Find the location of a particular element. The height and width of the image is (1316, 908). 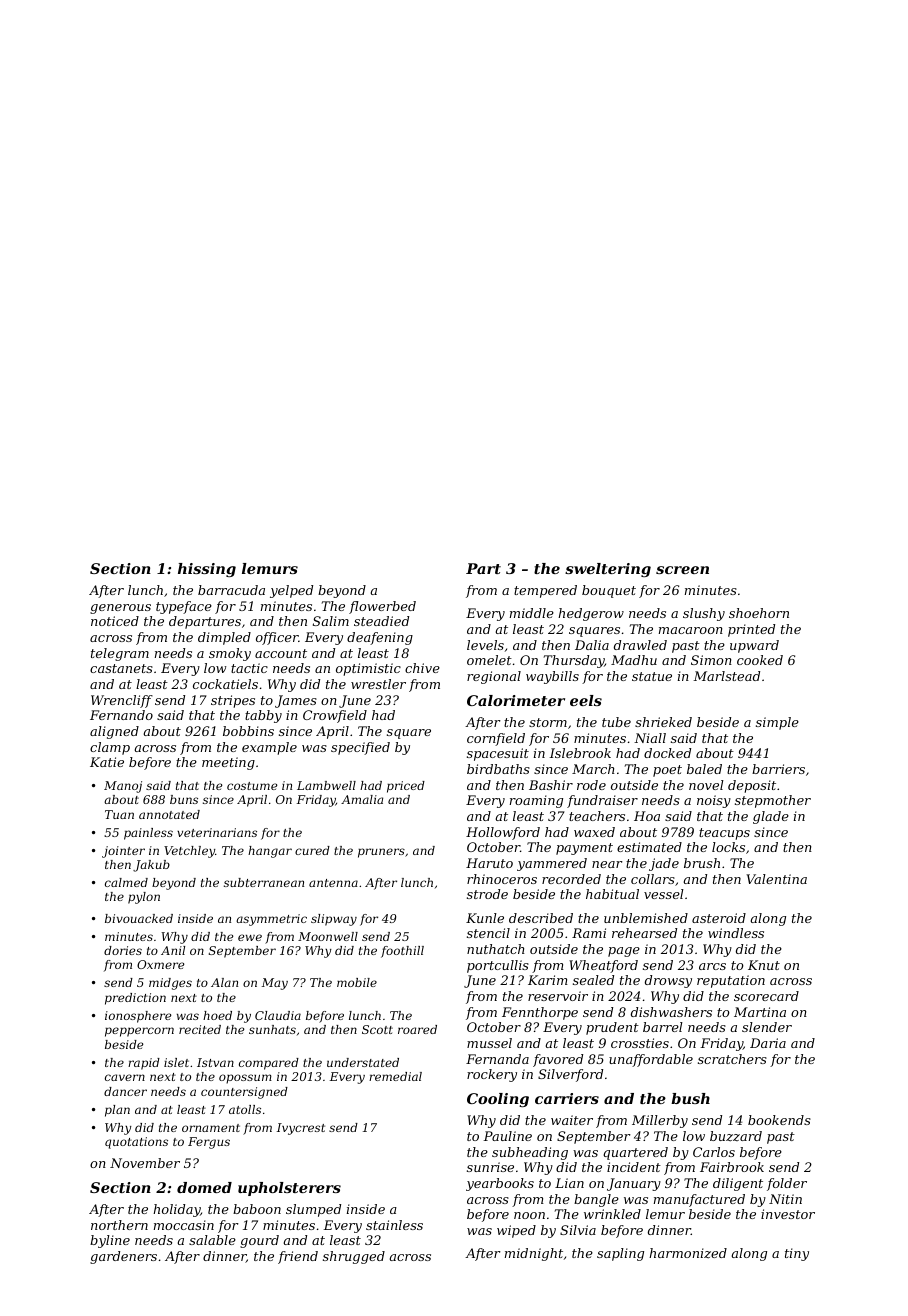

yelped is located at coordinates (291, 591).
